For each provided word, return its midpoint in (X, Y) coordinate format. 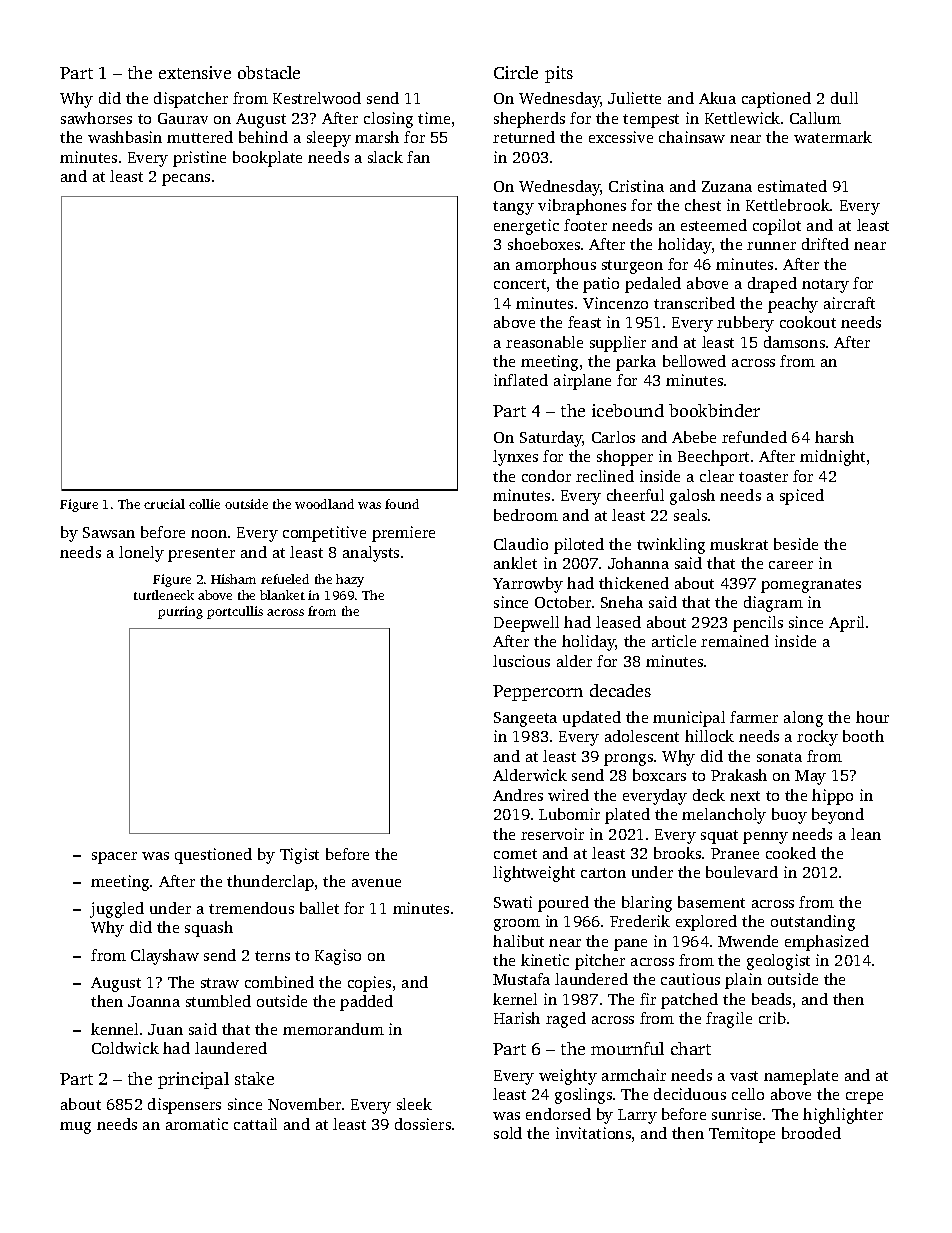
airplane (582, 382)
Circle (516, 72)
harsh (834, 437)
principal (193, 1080)
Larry (637, 1116)
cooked (791, 853)
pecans (186, 180)
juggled (117, 910)
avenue (376, 883)
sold (508, 1133)
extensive (195, 72)
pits (559, 74)
